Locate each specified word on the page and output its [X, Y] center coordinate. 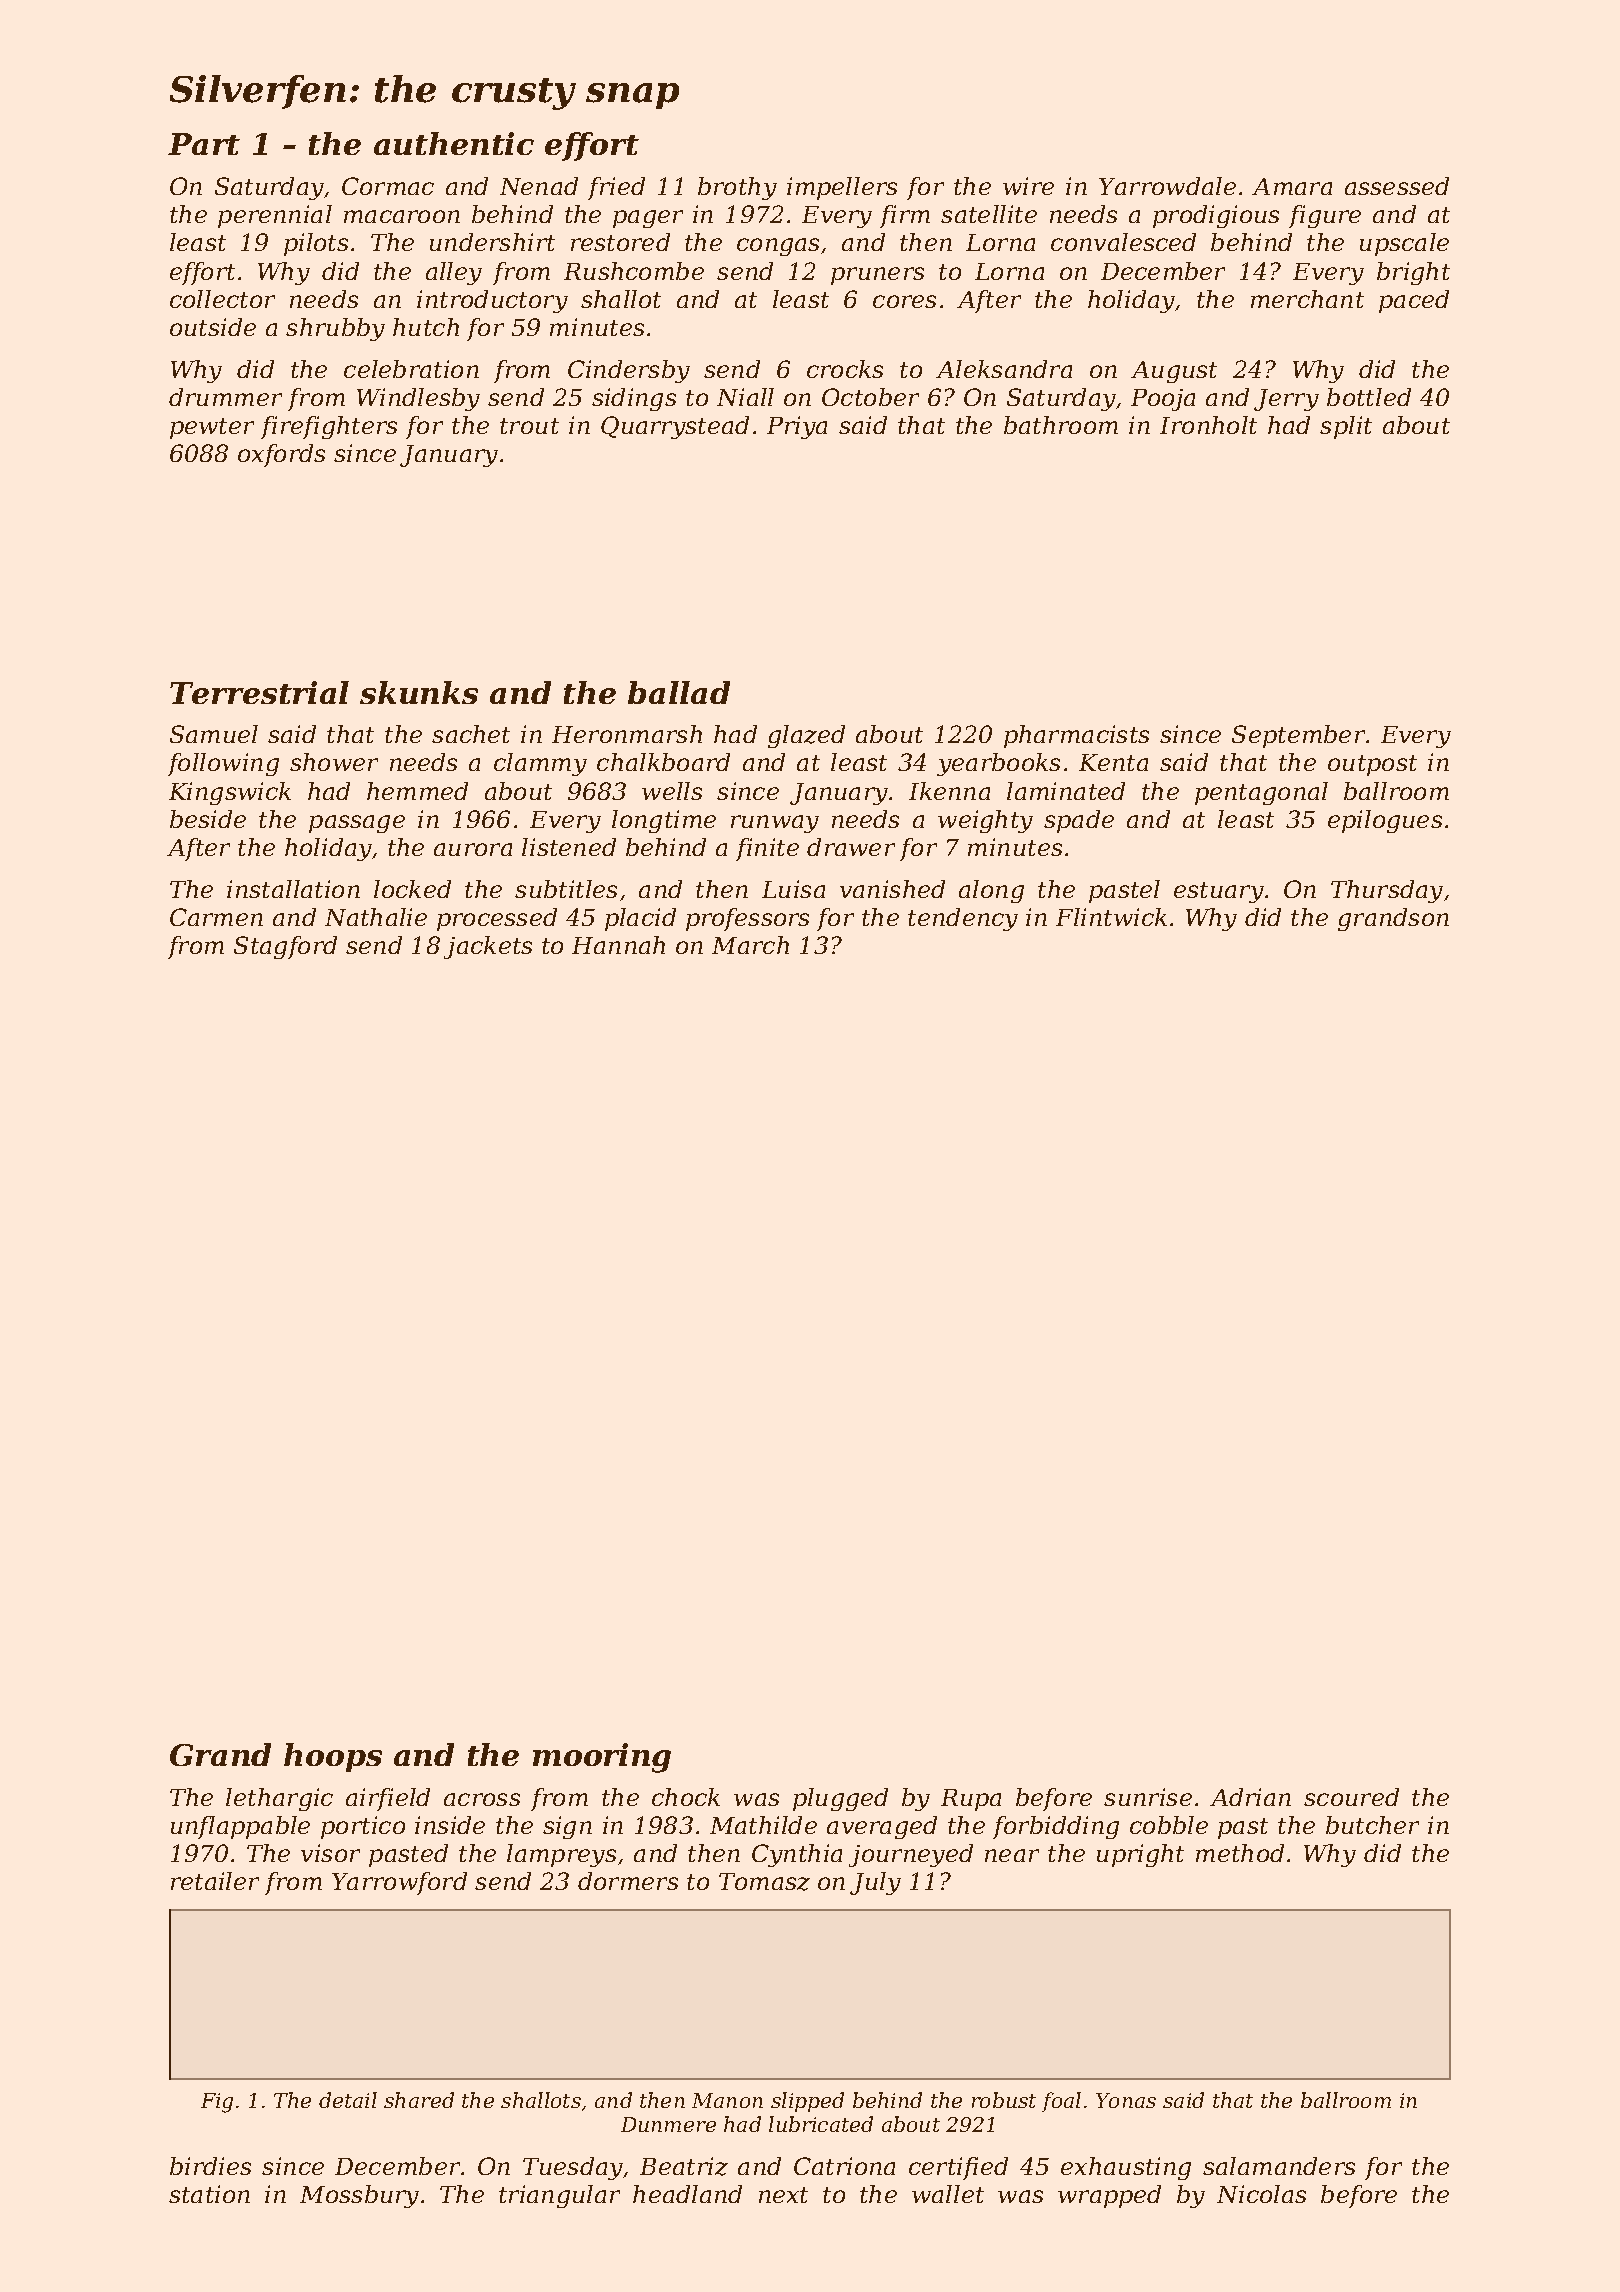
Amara [1292, 186]
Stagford [285, 947]
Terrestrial [259, 692]
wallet [948, 2194]
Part [204, 144]
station [209, 2194]
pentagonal [1261, 793]
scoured [1351, 1797]
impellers [842, 188]
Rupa [971, 1800]
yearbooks [998, 764]
